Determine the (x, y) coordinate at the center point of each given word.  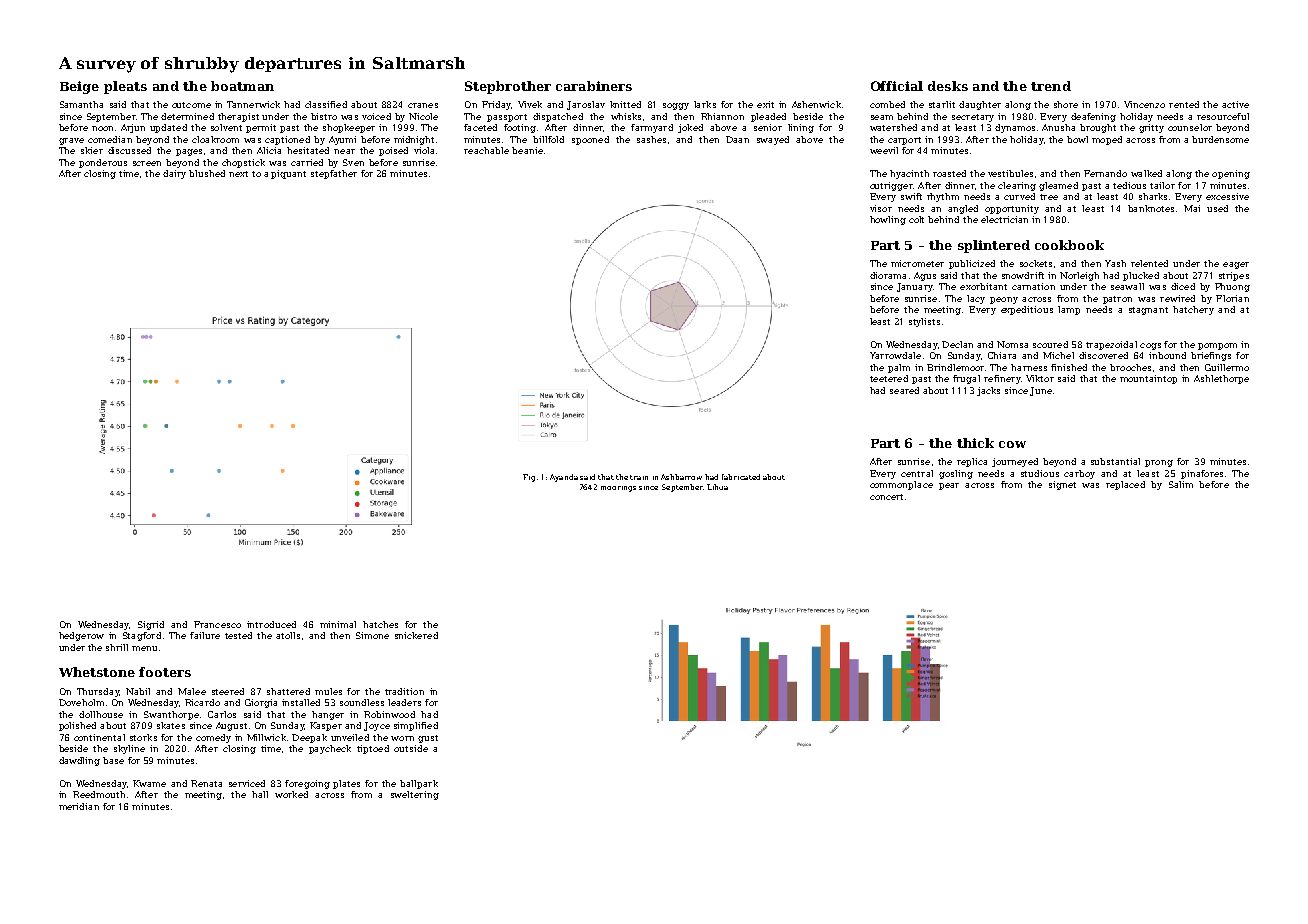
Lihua (717, 487)
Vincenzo (1144, 104)
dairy (174, 174)
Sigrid (151, 625)
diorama (888, 275)
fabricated (741, 477)
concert (886, 497)
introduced (271, 624)
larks (705, 104)
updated (168, 128)
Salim (1181, 484)
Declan (957, 344)
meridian (79, 806)
